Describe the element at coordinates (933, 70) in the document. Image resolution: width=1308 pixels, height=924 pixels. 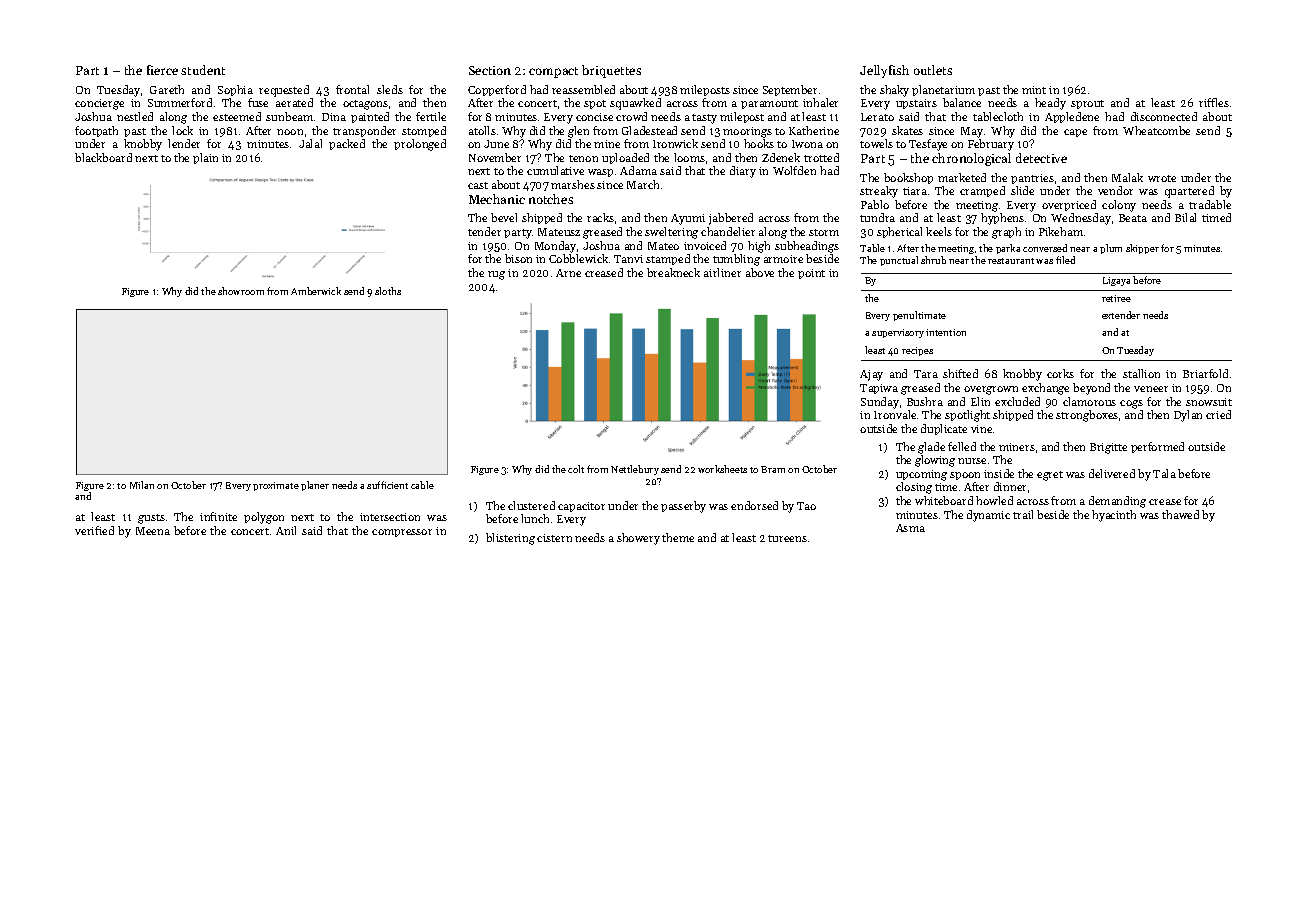
I see `outlets` at that location.
